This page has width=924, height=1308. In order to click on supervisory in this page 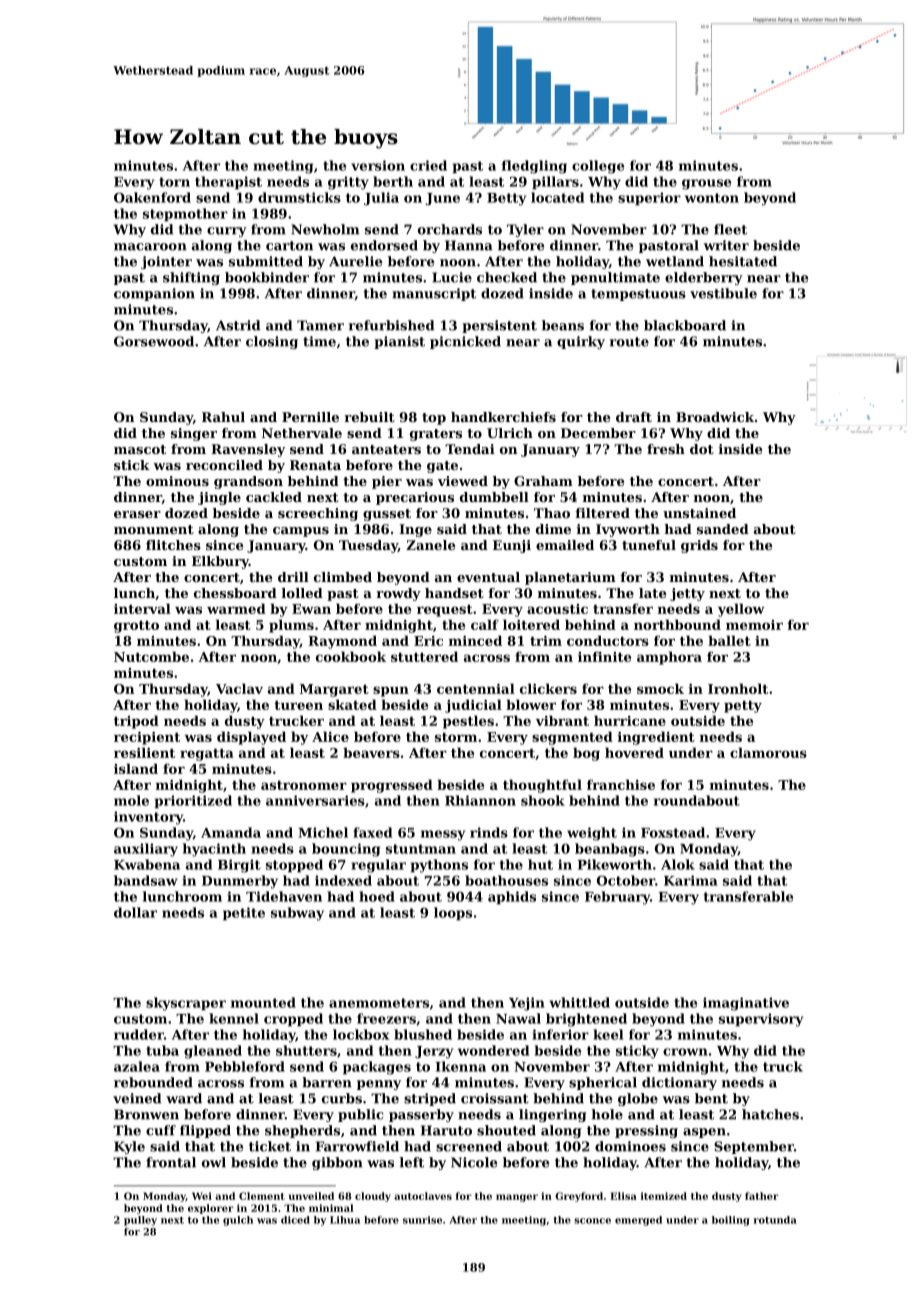, I will do `click(761, 1020)`.
